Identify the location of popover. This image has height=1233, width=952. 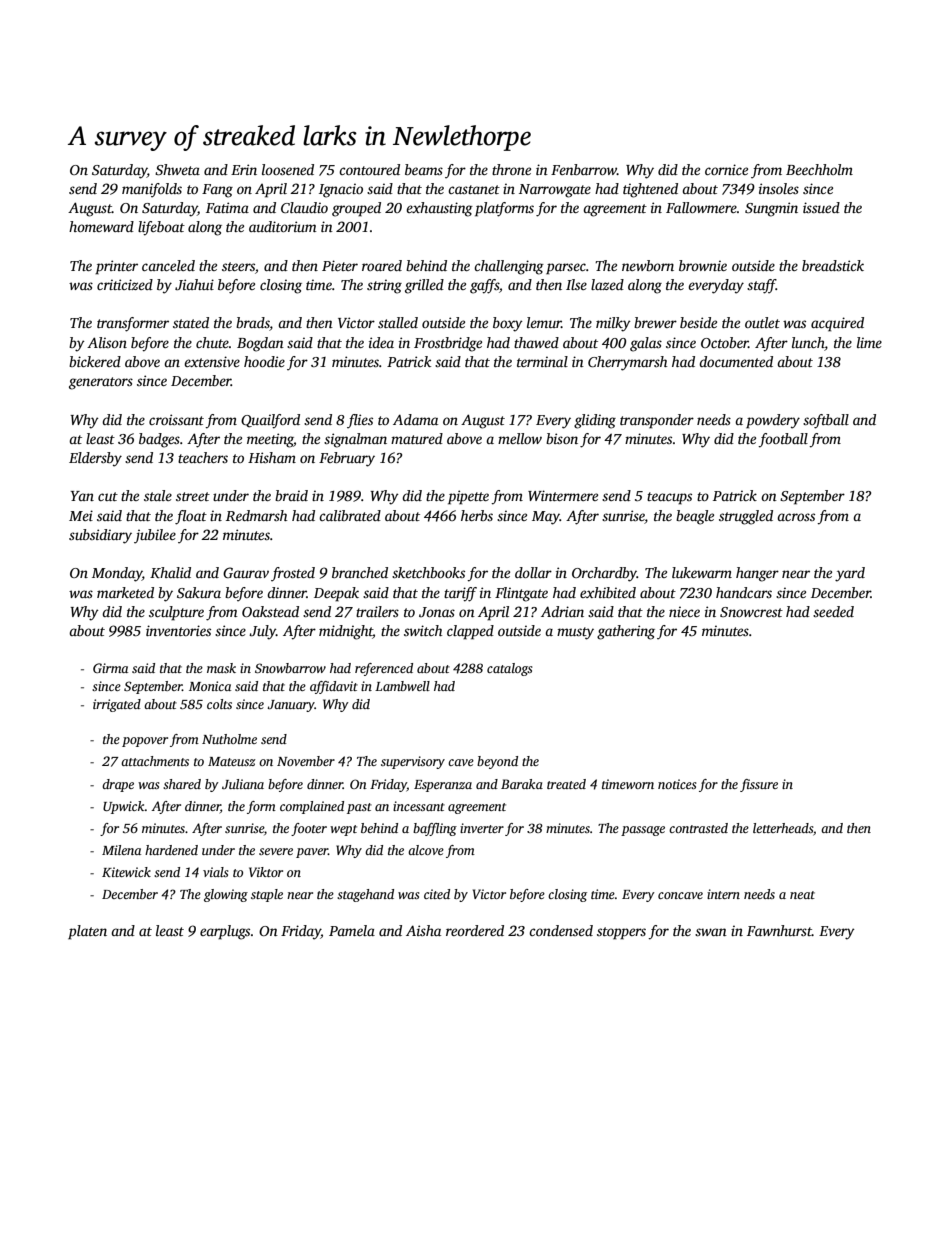
(145, 742).
